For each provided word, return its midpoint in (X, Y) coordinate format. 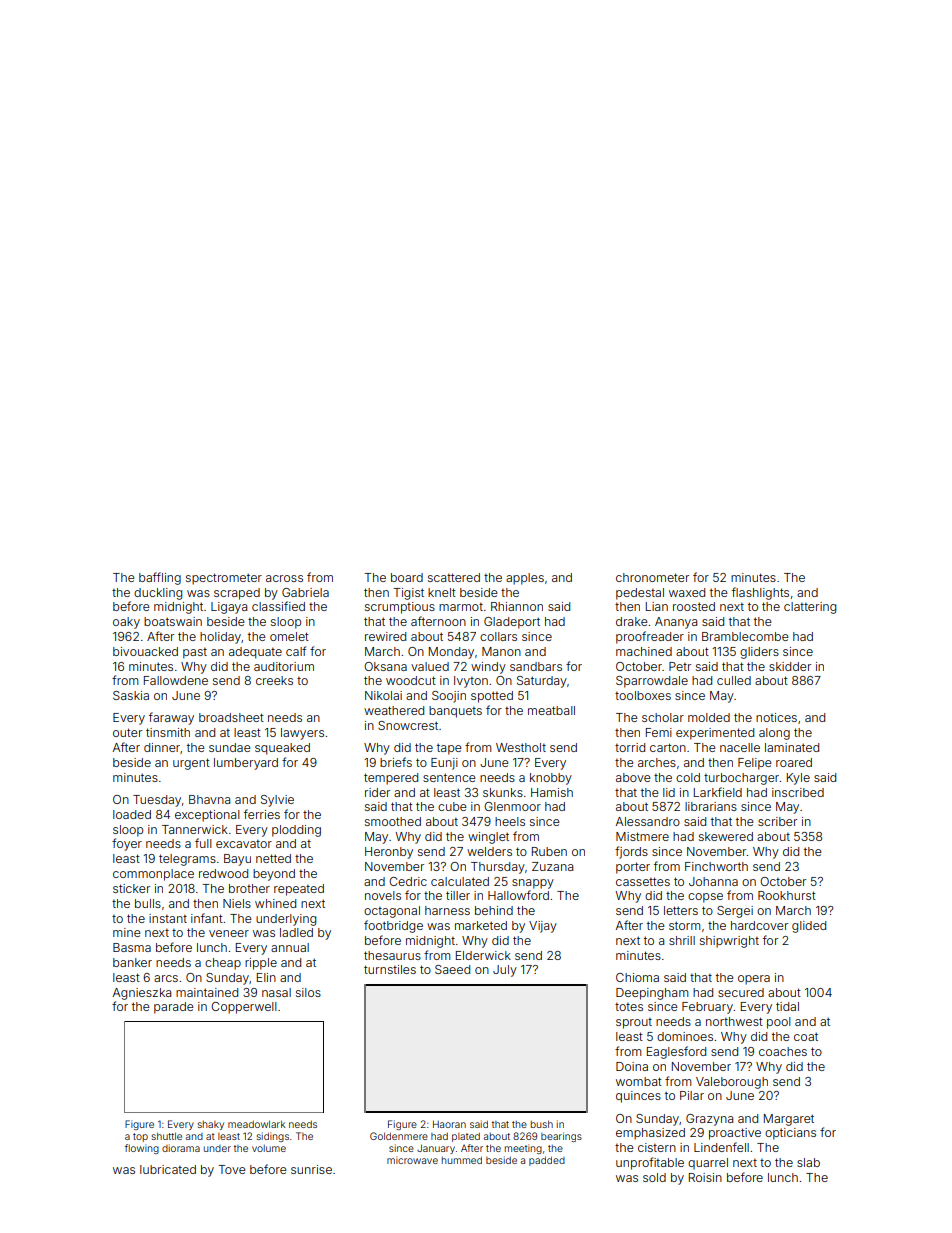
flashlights (760, 593)
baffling (160, 578)
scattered (454, 577)
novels (383, 895)
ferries (262, 814)
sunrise (311, 1169)
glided (809, 927)
